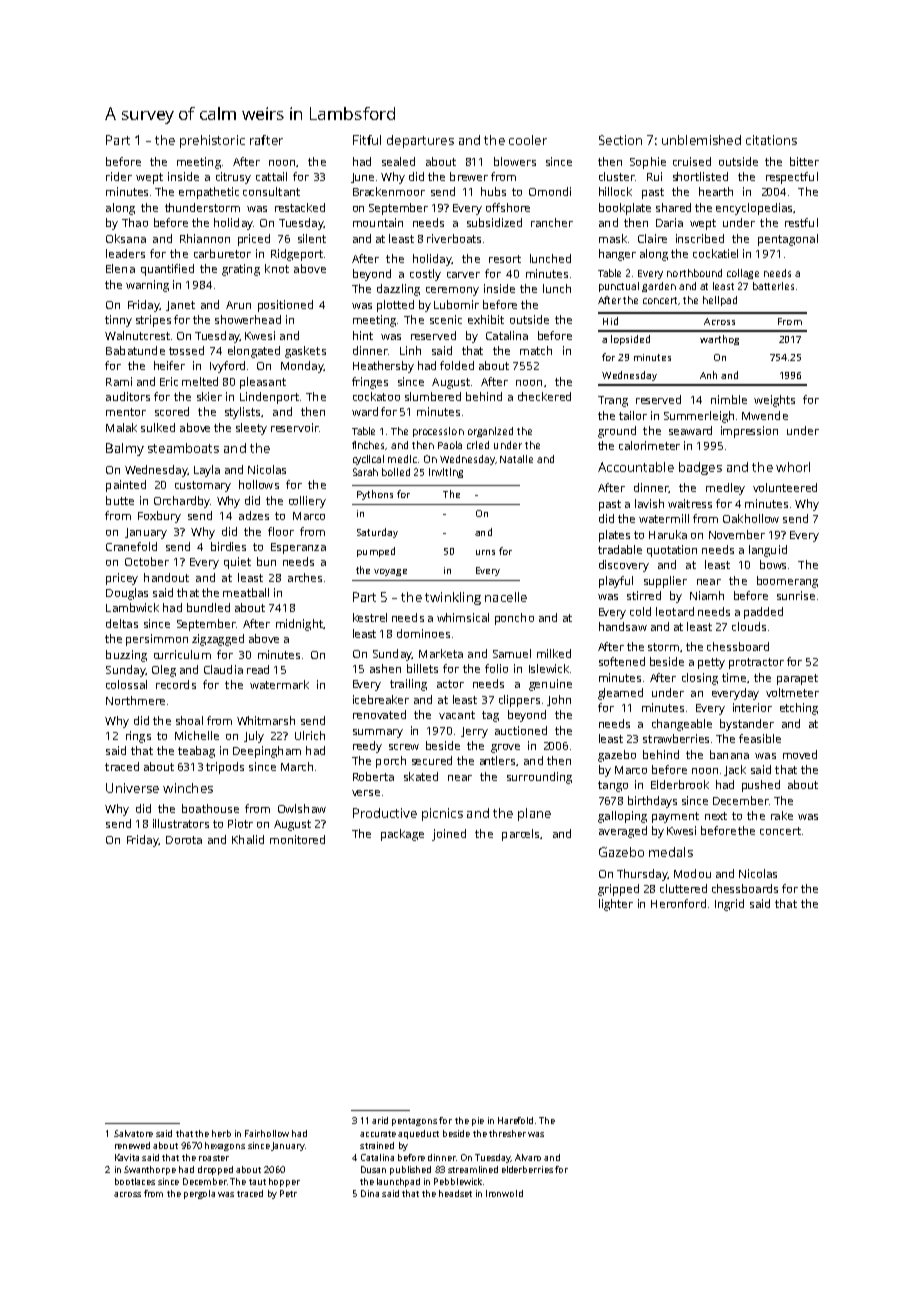 The width and height of the image is (924, 1308). Describe the element at coordinates (133, 1133) in the image. I see `Salvatore` at that location.
